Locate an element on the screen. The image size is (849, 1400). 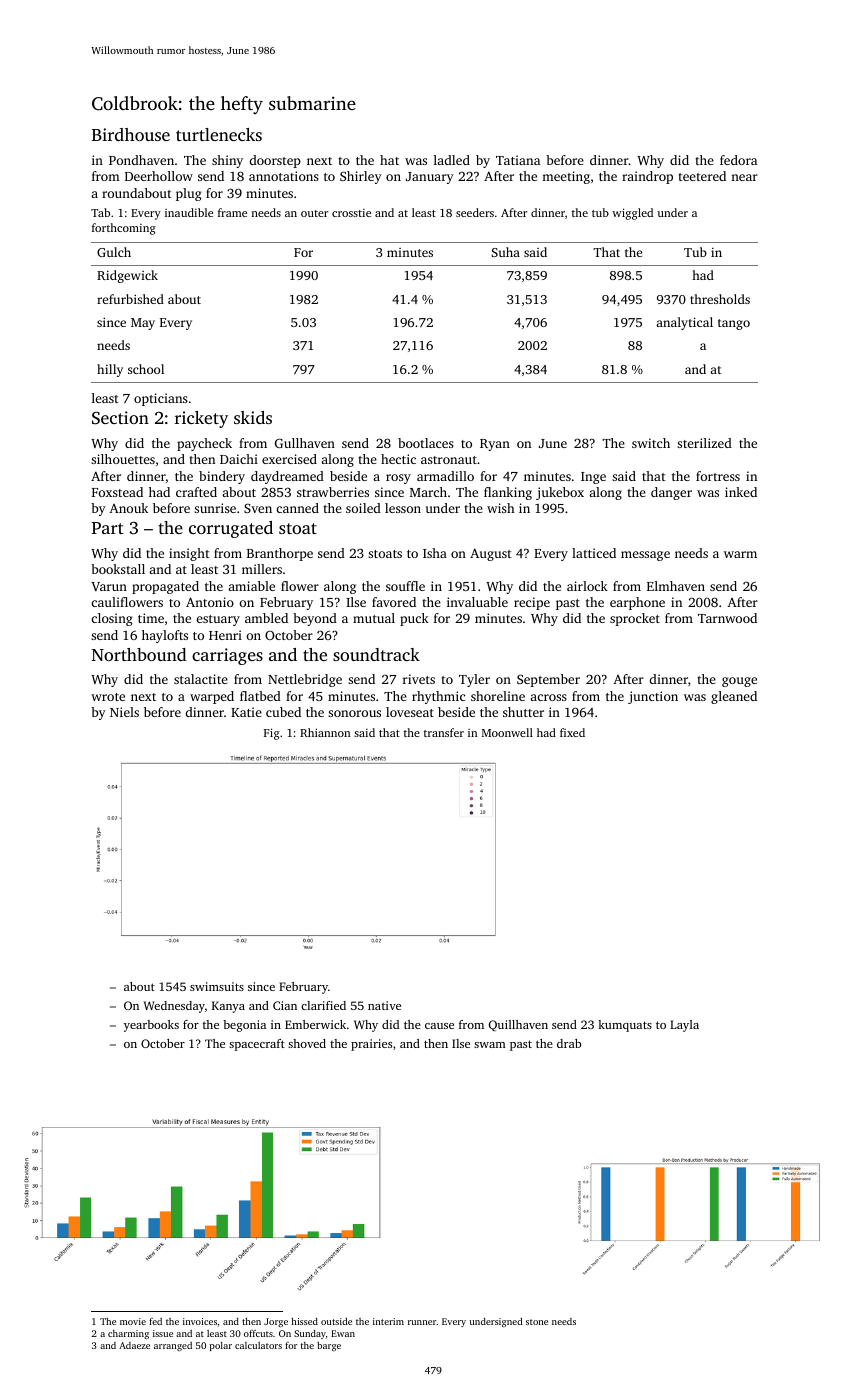
junction is located at coordinates (653, 697).
